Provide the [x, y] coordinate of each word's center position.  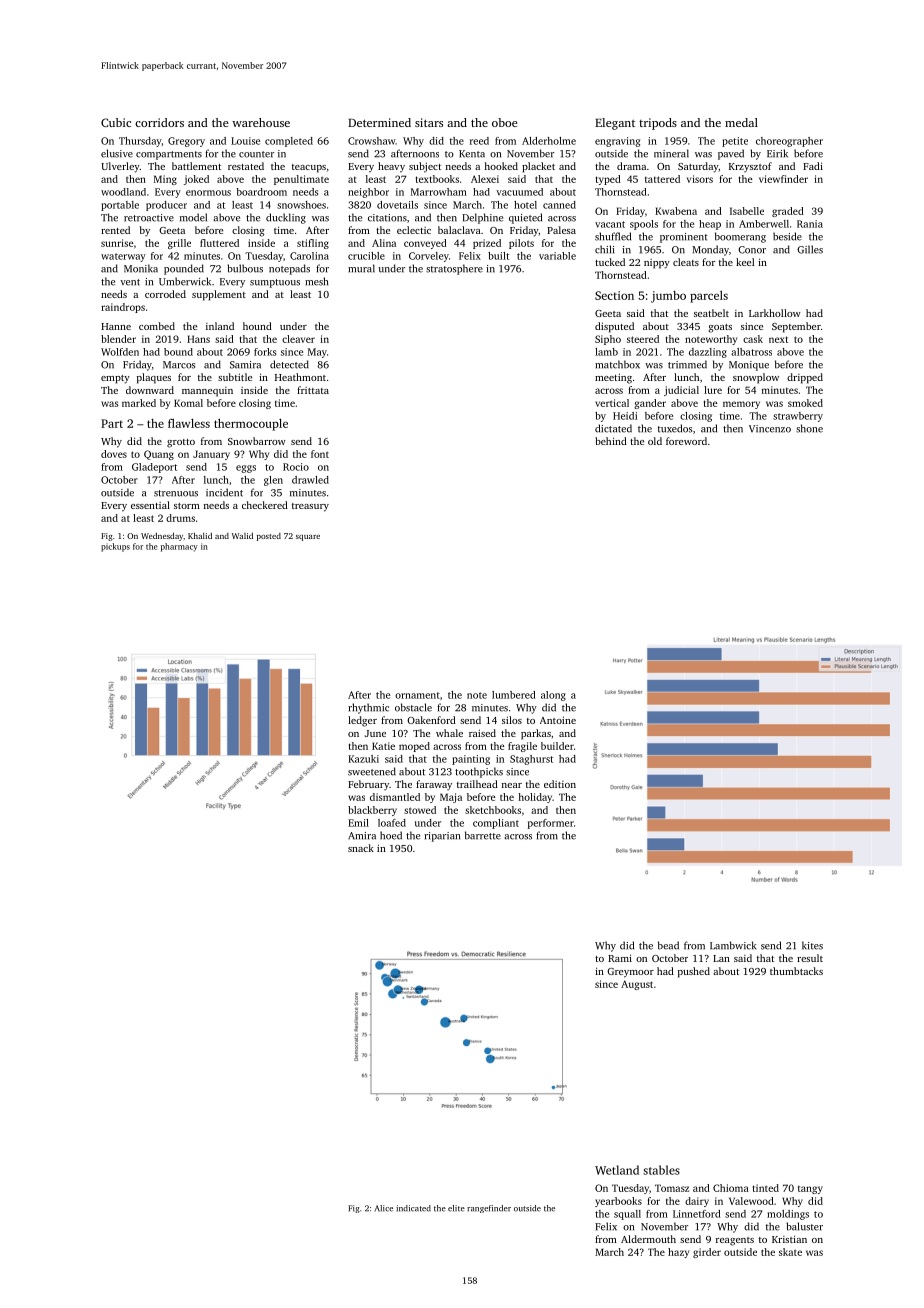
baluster [804, 1226]
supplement [219, 295]
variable [557, 256]
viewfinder [783, 179]
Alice [384, 1208]
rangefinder [489, 1209]
